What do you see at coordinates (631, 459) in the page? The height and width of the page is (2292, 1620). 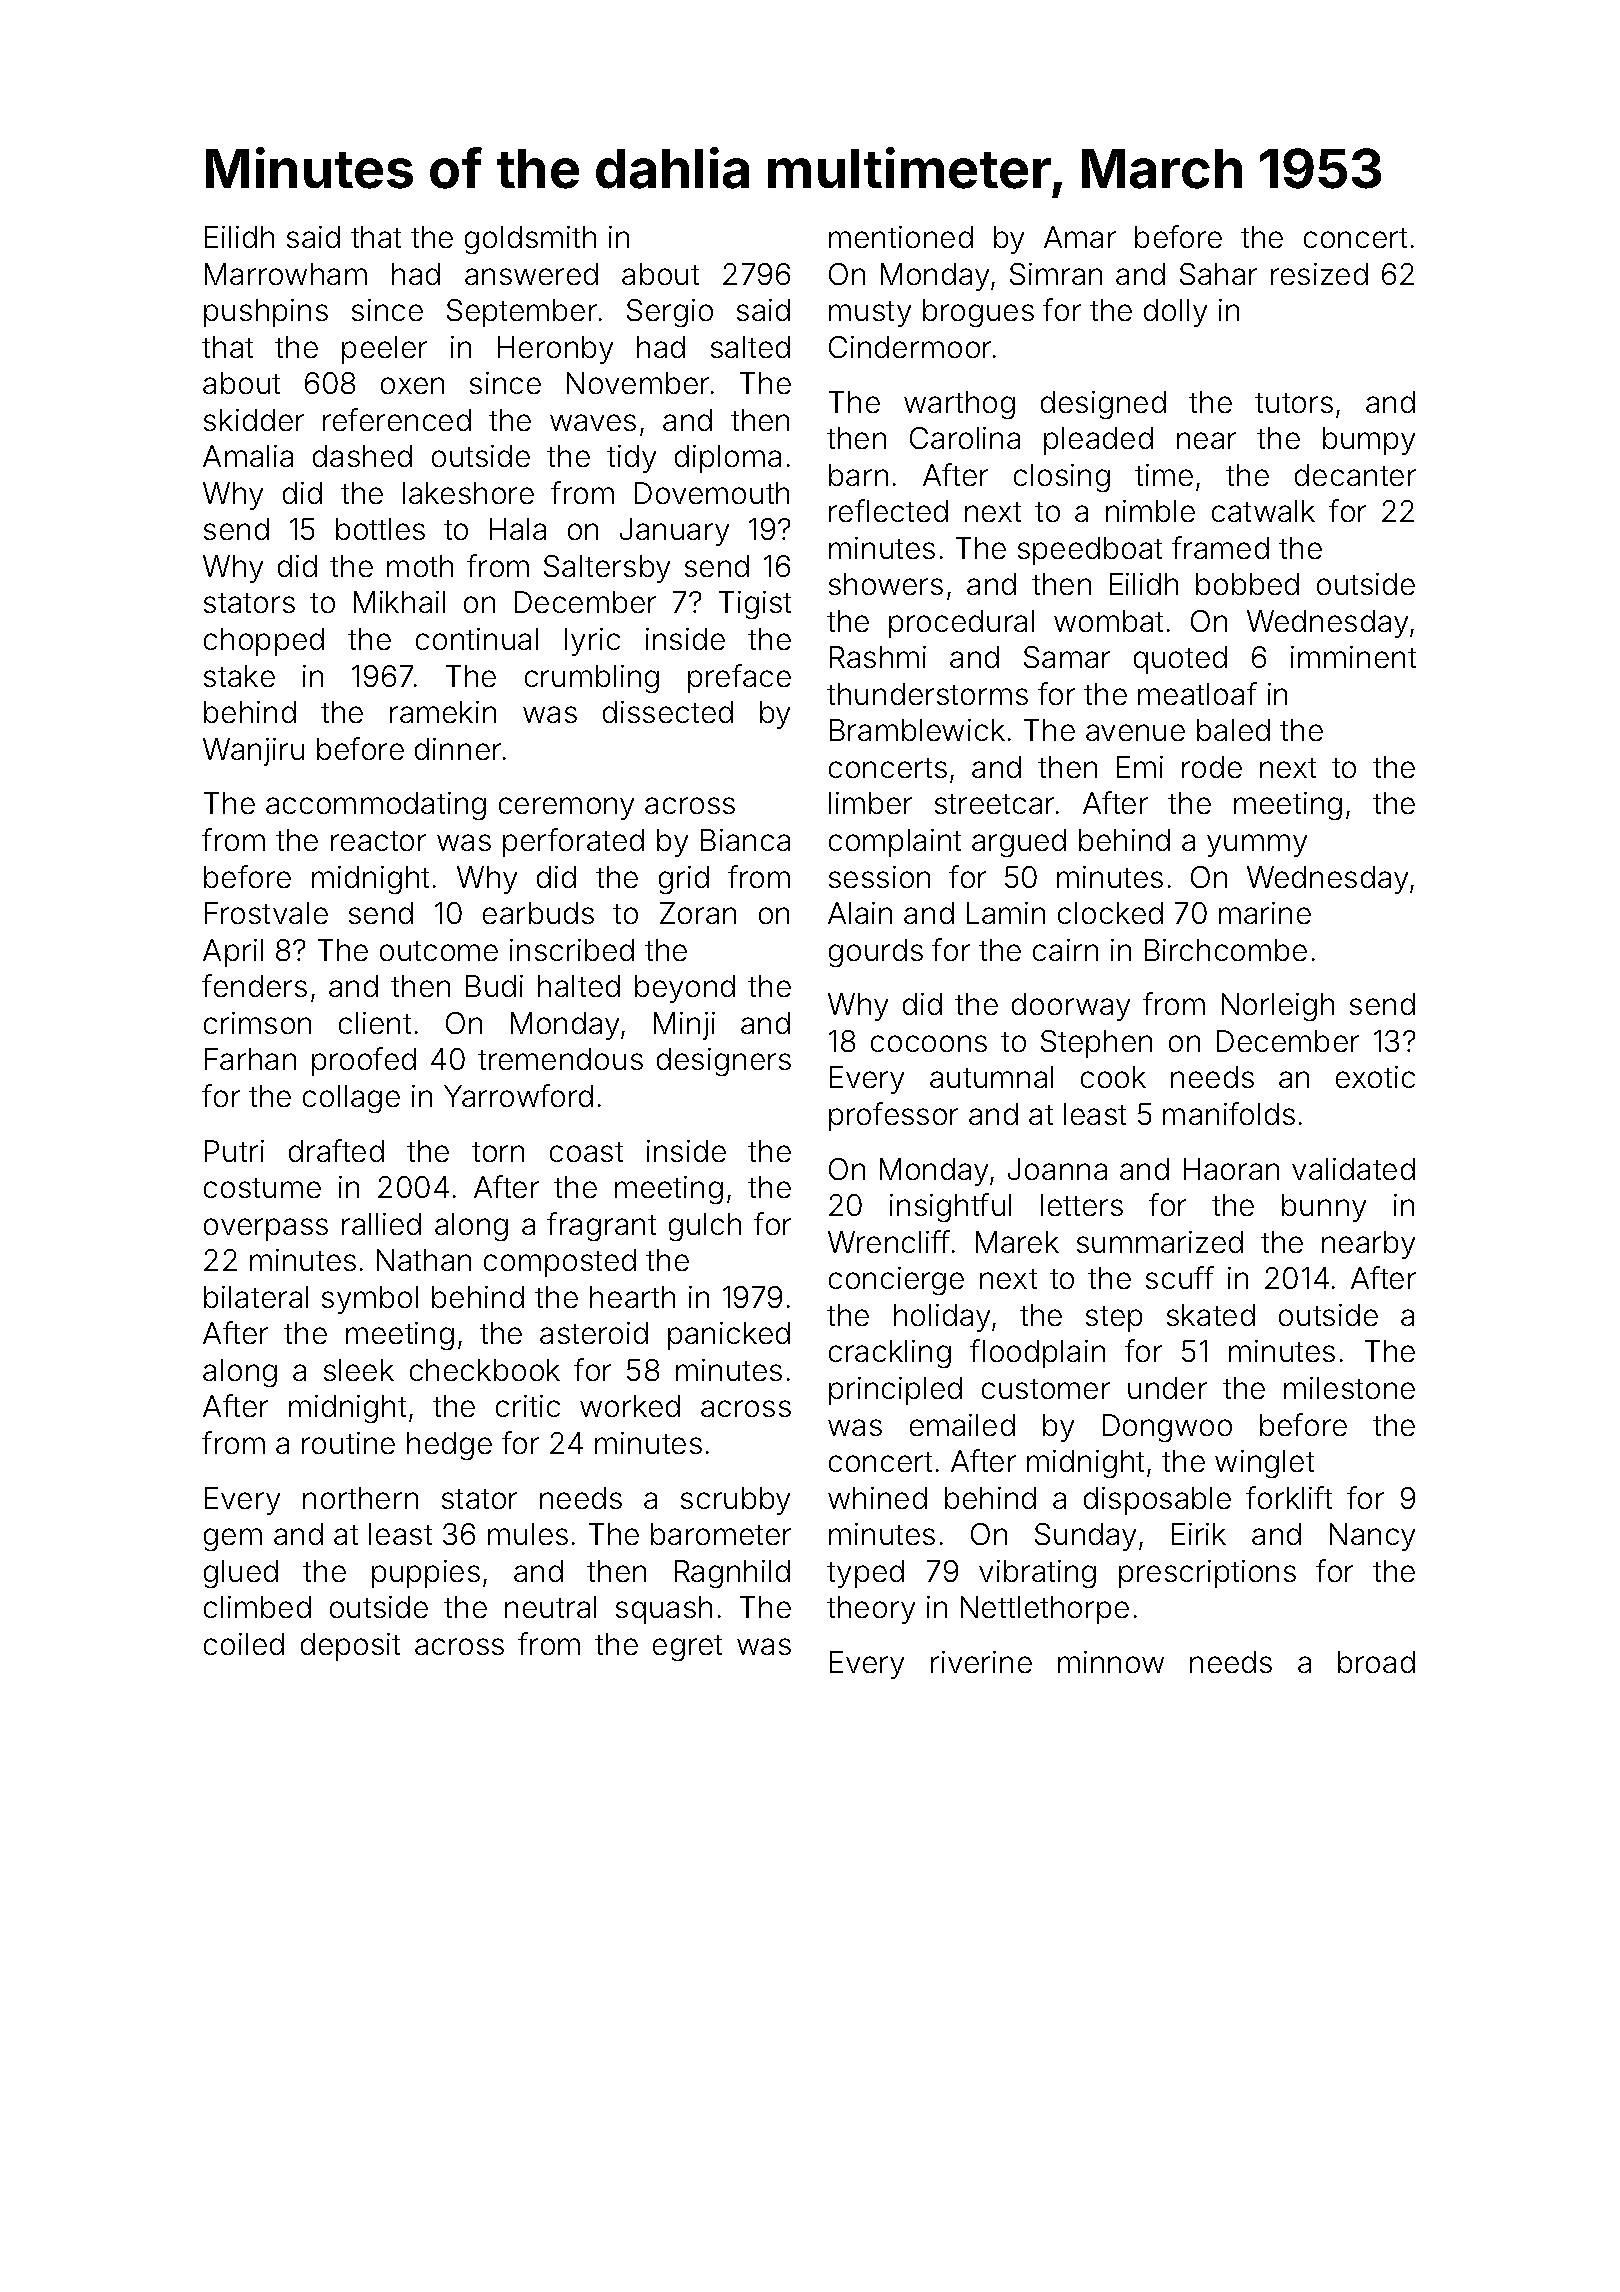 I see `tidy` at bounding box center [631, 459].
